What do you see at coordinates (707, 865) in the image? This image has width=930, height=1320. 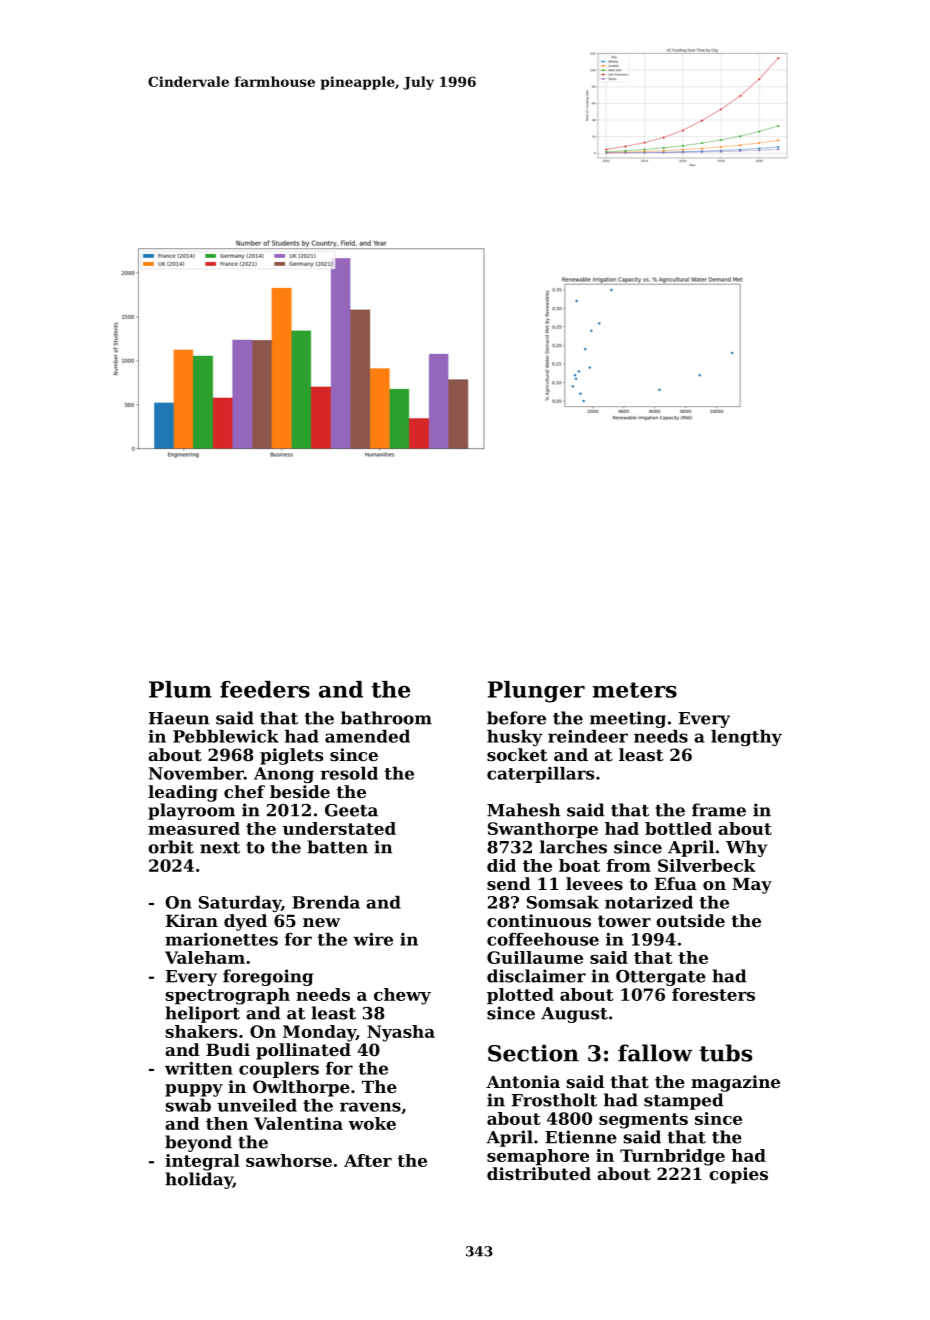 I see `Silverbeck` at bounding box center [707, 865].
